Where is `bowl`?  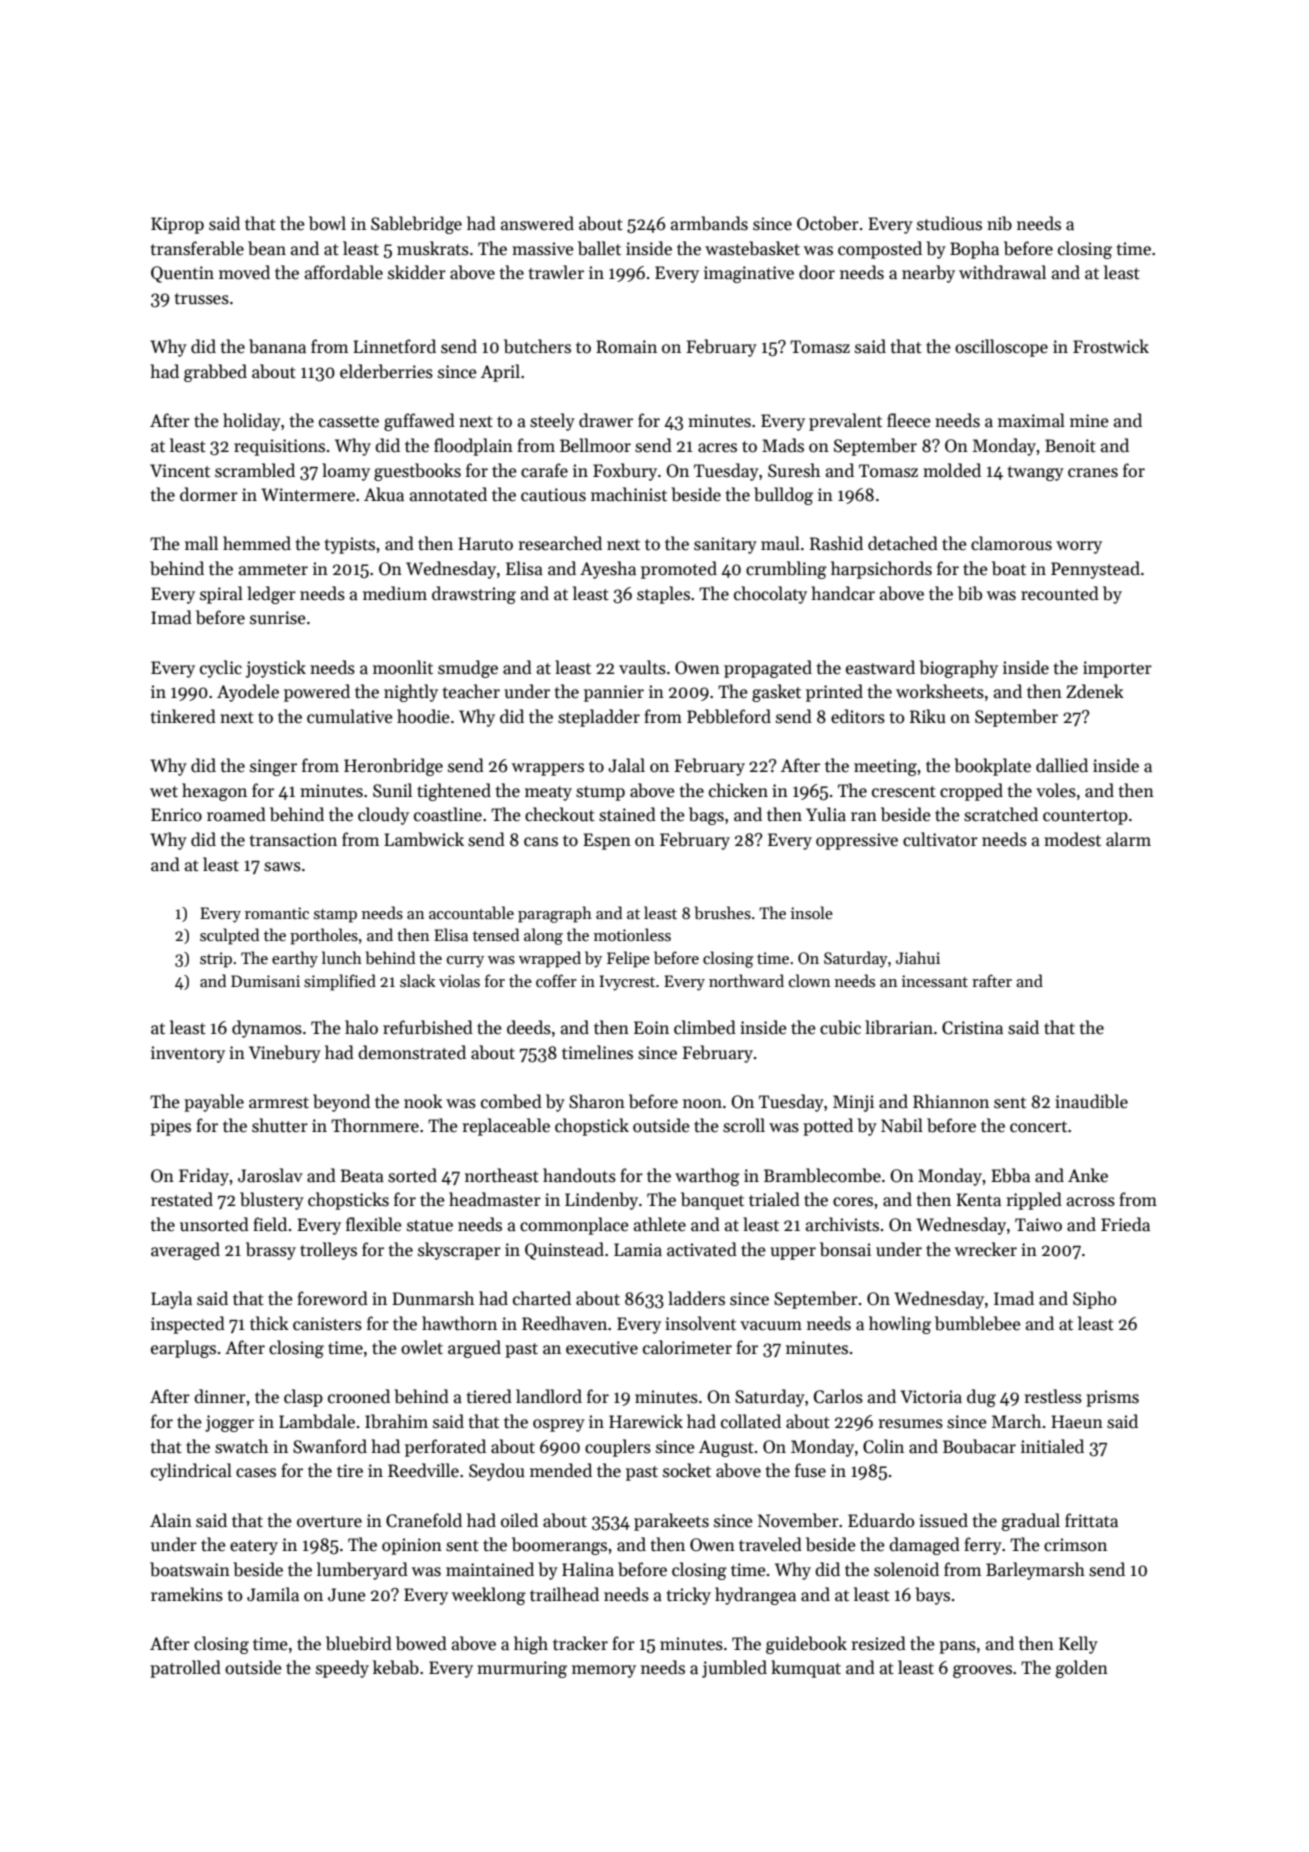
bowl is located at coordinates (327, 223).
